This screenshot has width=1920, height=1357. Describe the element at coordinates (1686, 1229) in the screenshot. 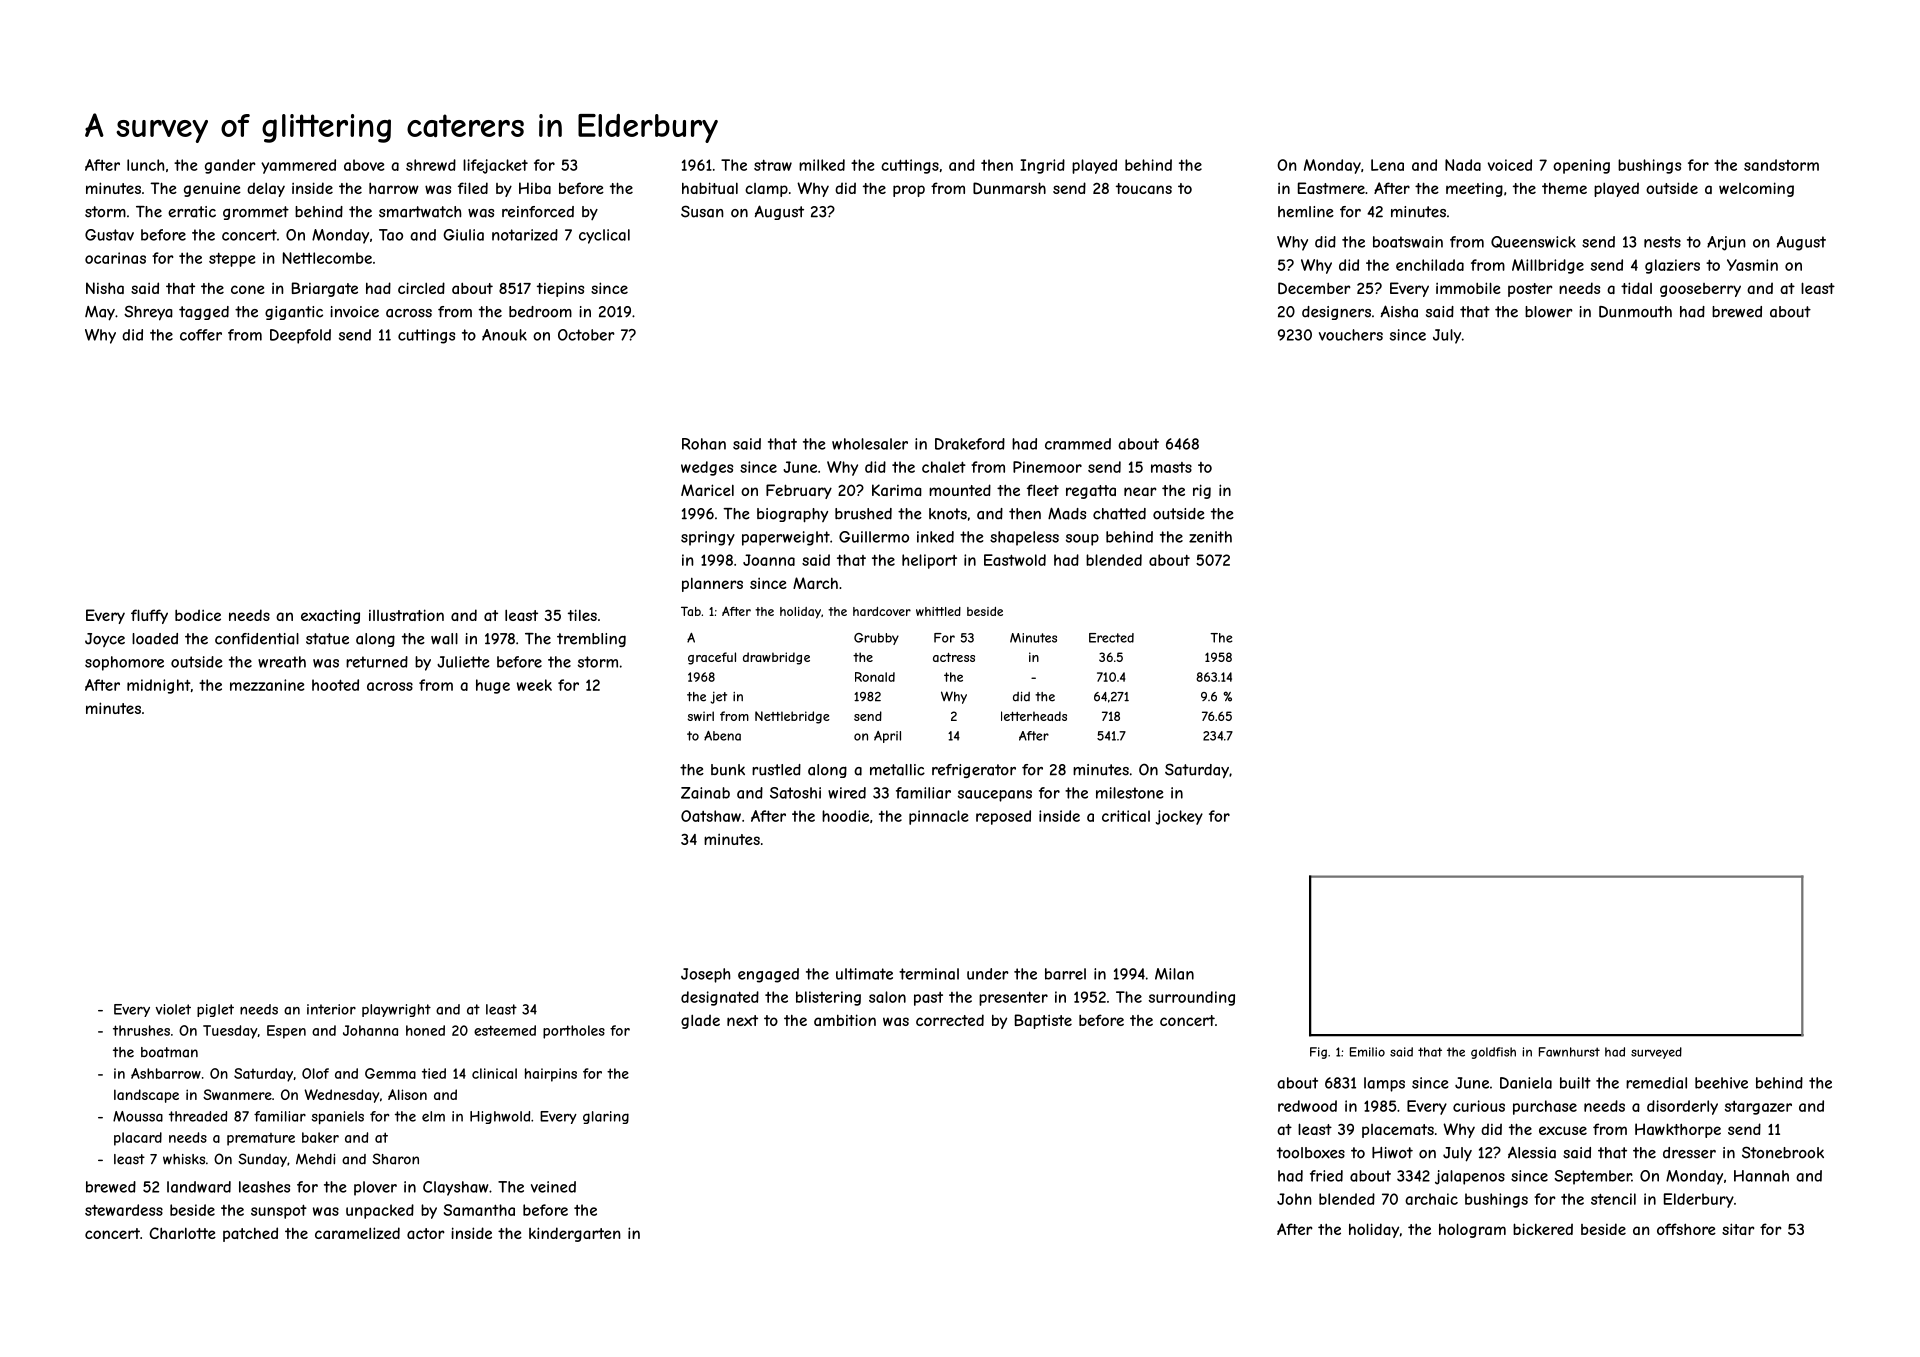

I see `offshore` at that location.
